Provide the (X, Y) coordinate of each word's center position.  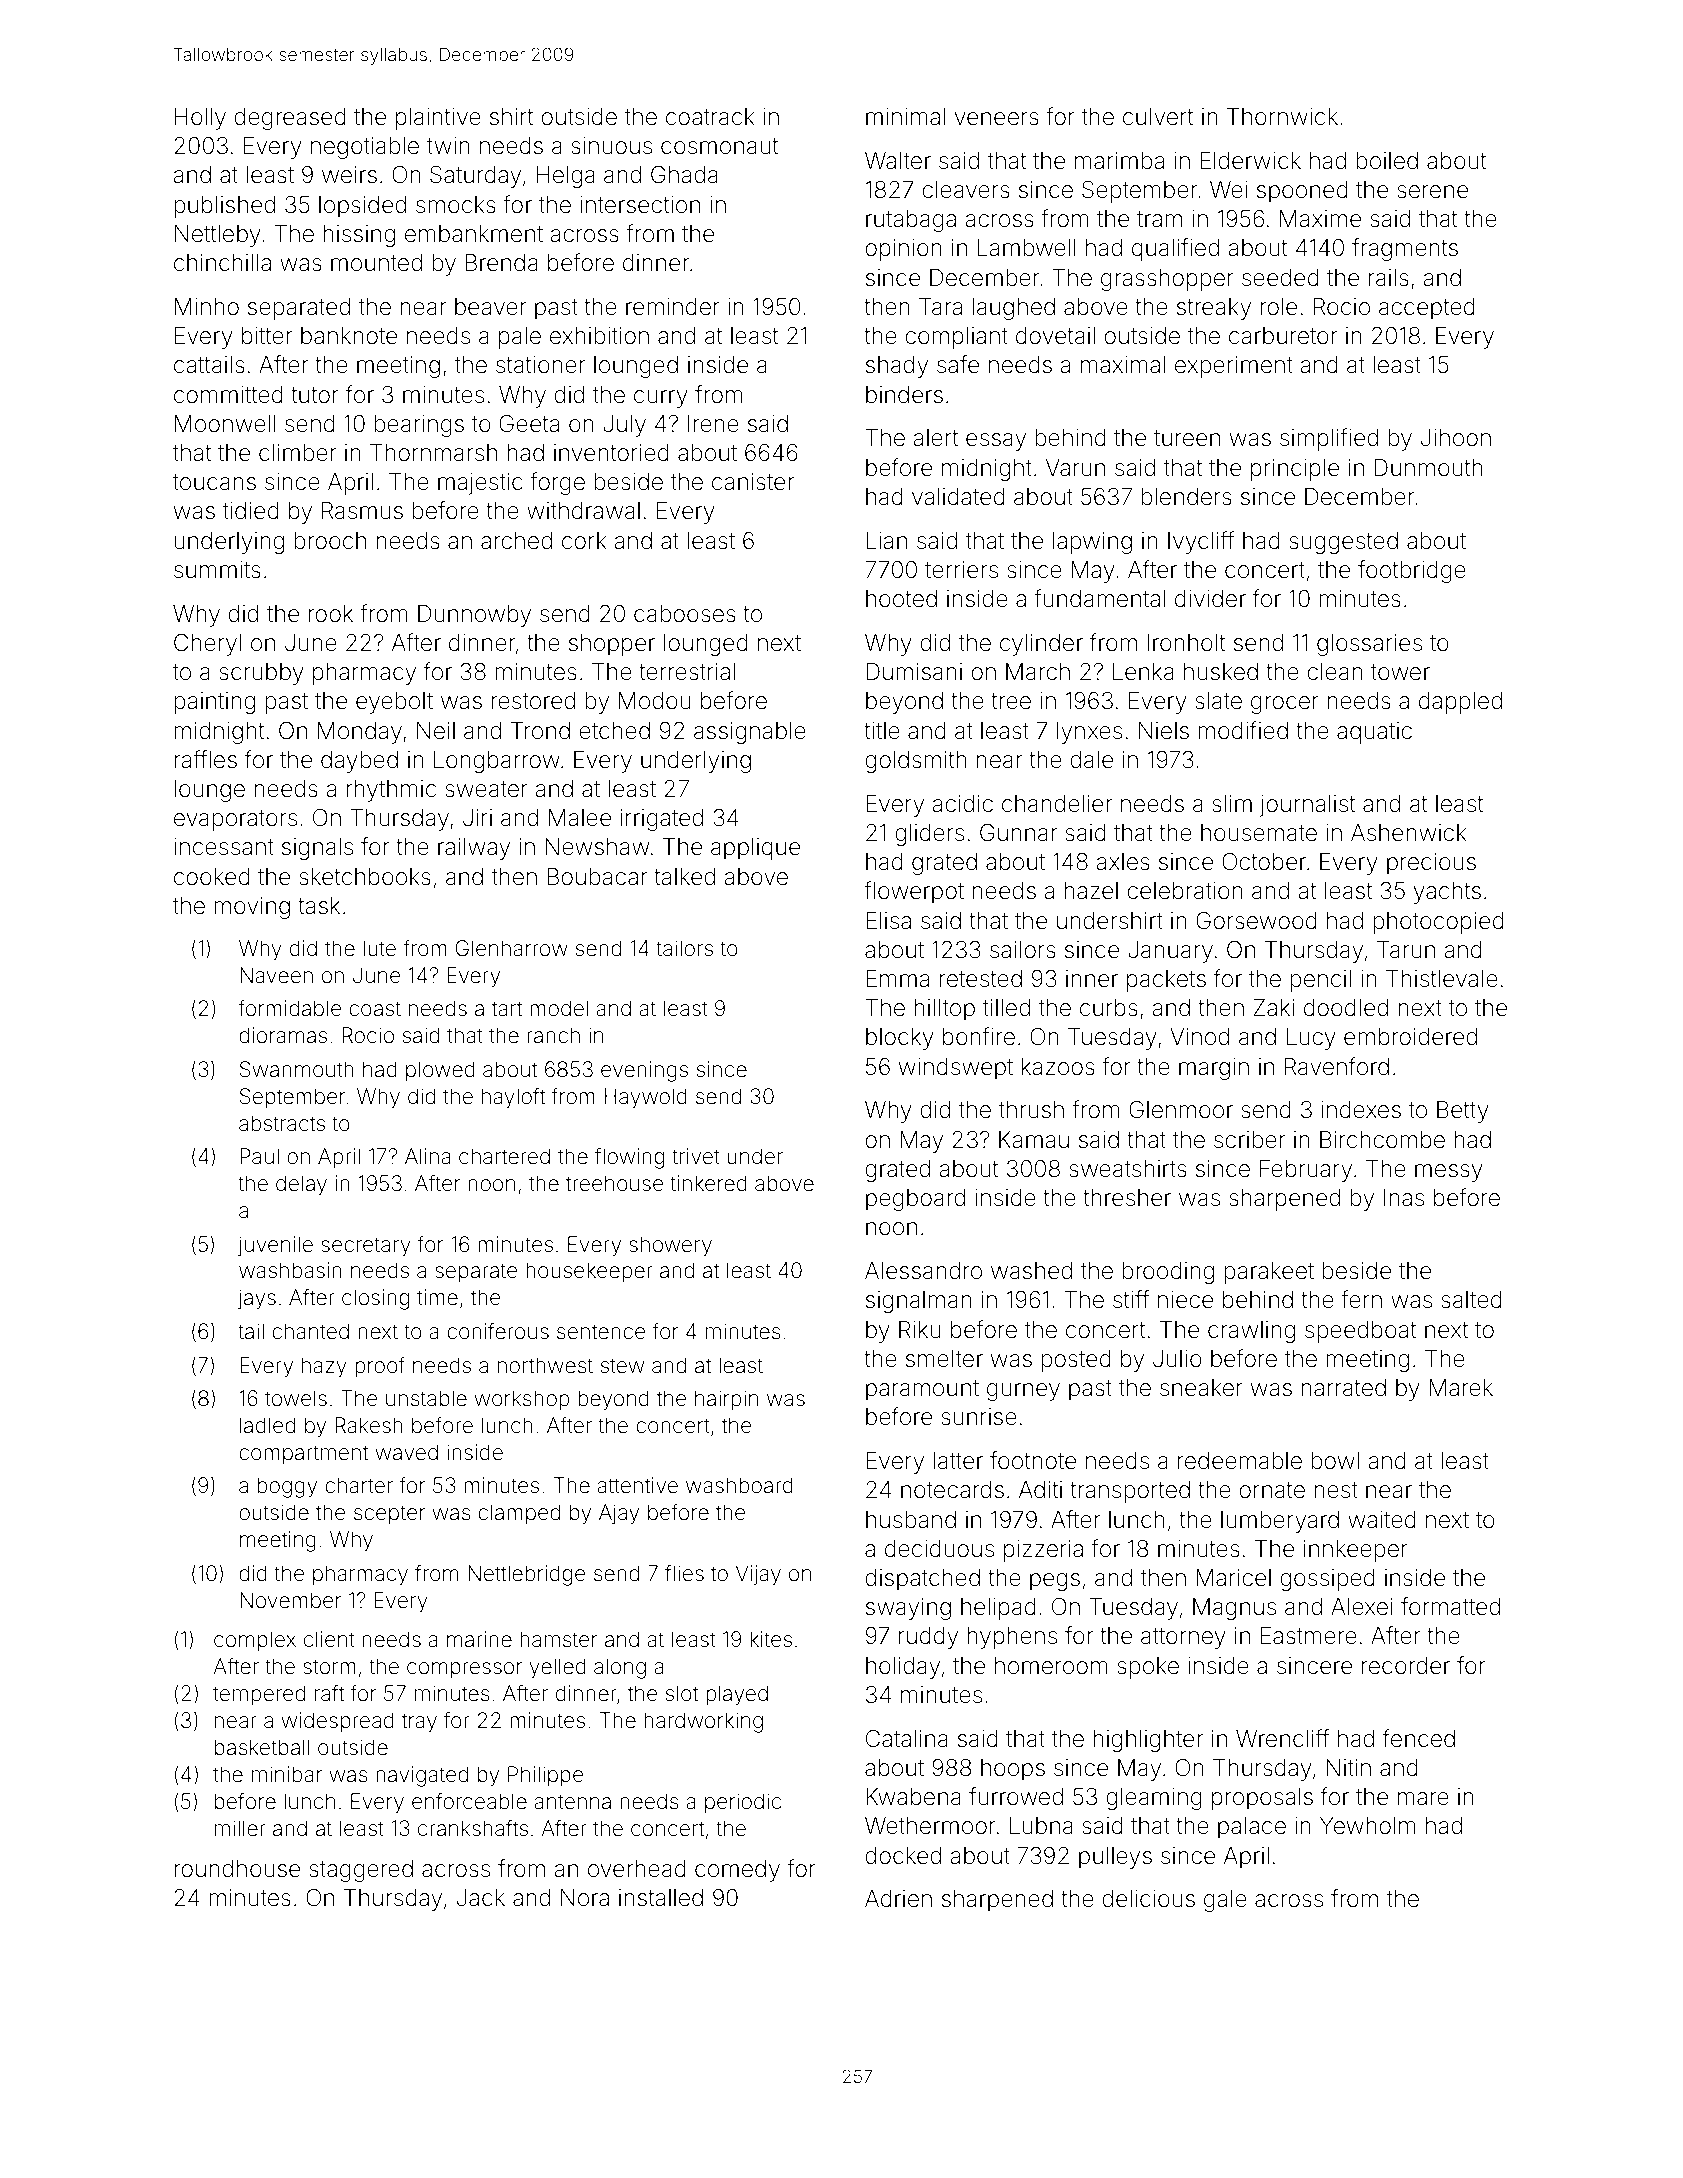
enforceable (469, 1801)
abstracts (282, 1123)
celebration (1185, 891)
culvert (1158, 117)
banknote (349, 336)
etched (614, 731)
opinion (903, 250)
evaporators (235, 820)
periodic (743, 1803)
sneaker (1201, 1388)
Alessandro (923, 1271)
